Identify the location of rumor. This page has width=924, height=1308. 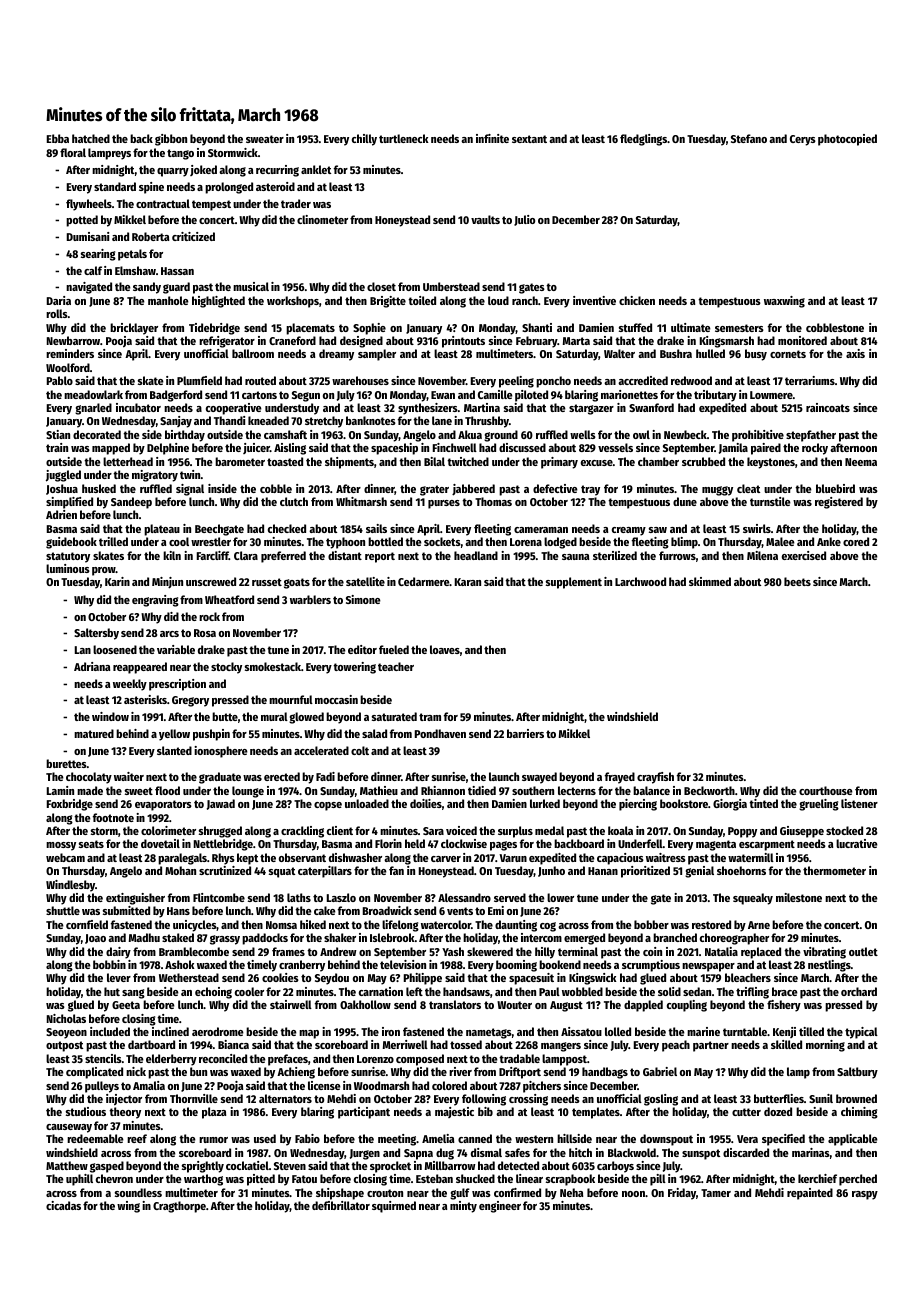
(213, 1140).
